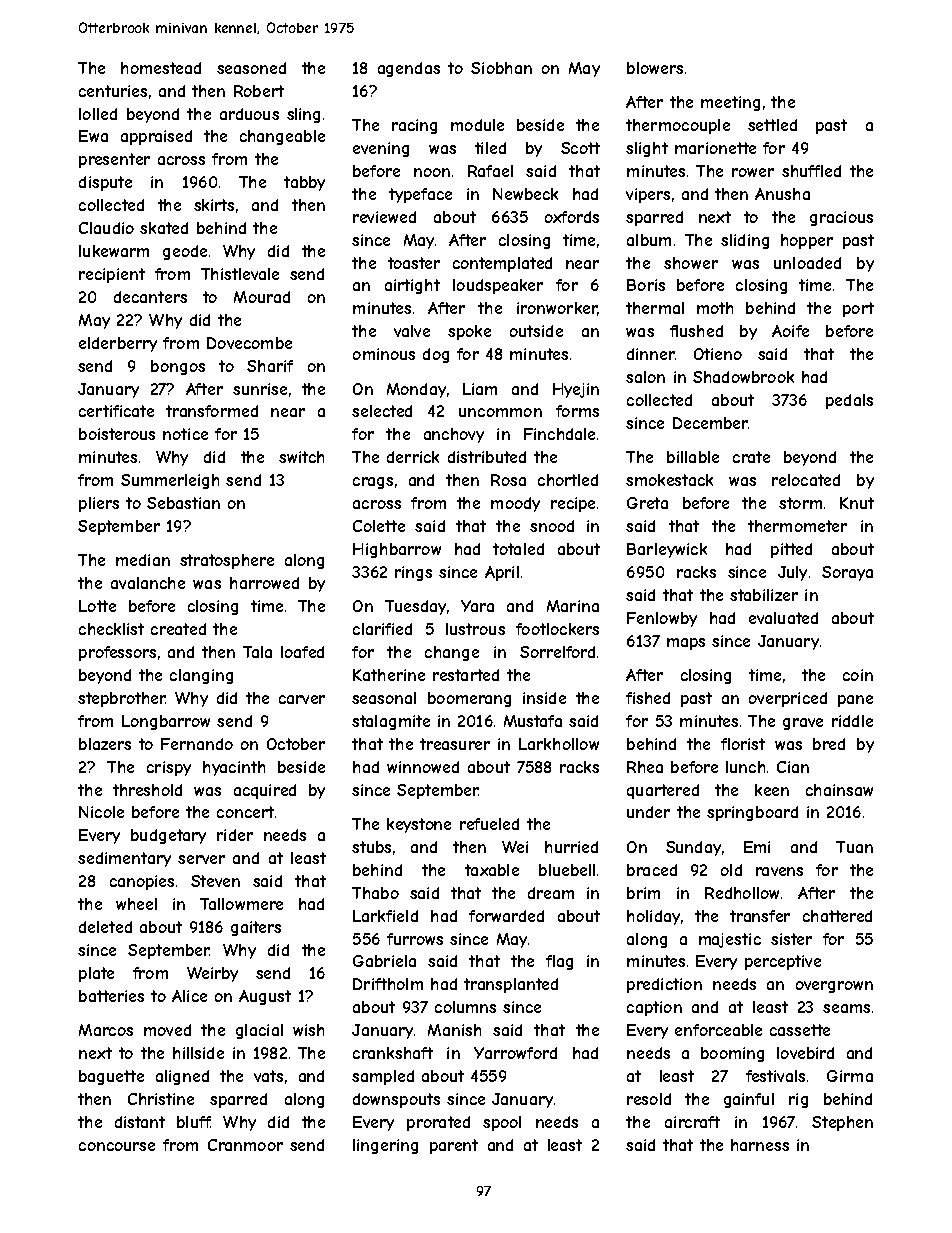 This image has width=952, height=1233. Describe the element at coordinates (655, 68) in the image. I see `blowers` at that location.
